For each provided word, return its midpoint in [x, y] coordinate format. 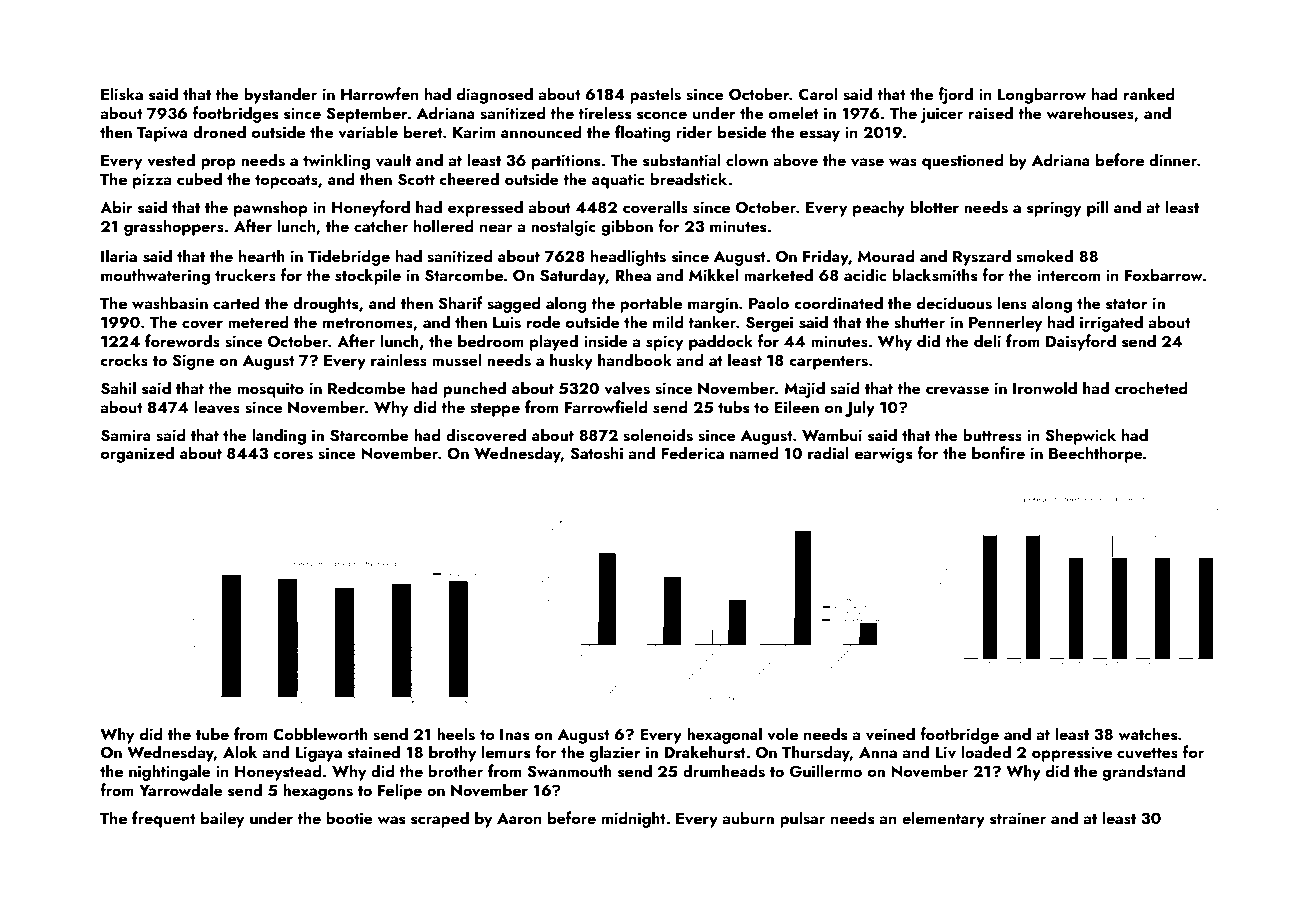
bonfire [998, 452]
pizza [152, 181]
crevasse [957, 390]
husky [571, 361]
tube [212, 733]
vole [782, 734]
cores [293, 455]
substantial [682, 160]
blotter [934, 206]
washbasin [170, 303]
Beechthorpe [1096, 454]
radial [828, 452]
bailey [222, 819]
